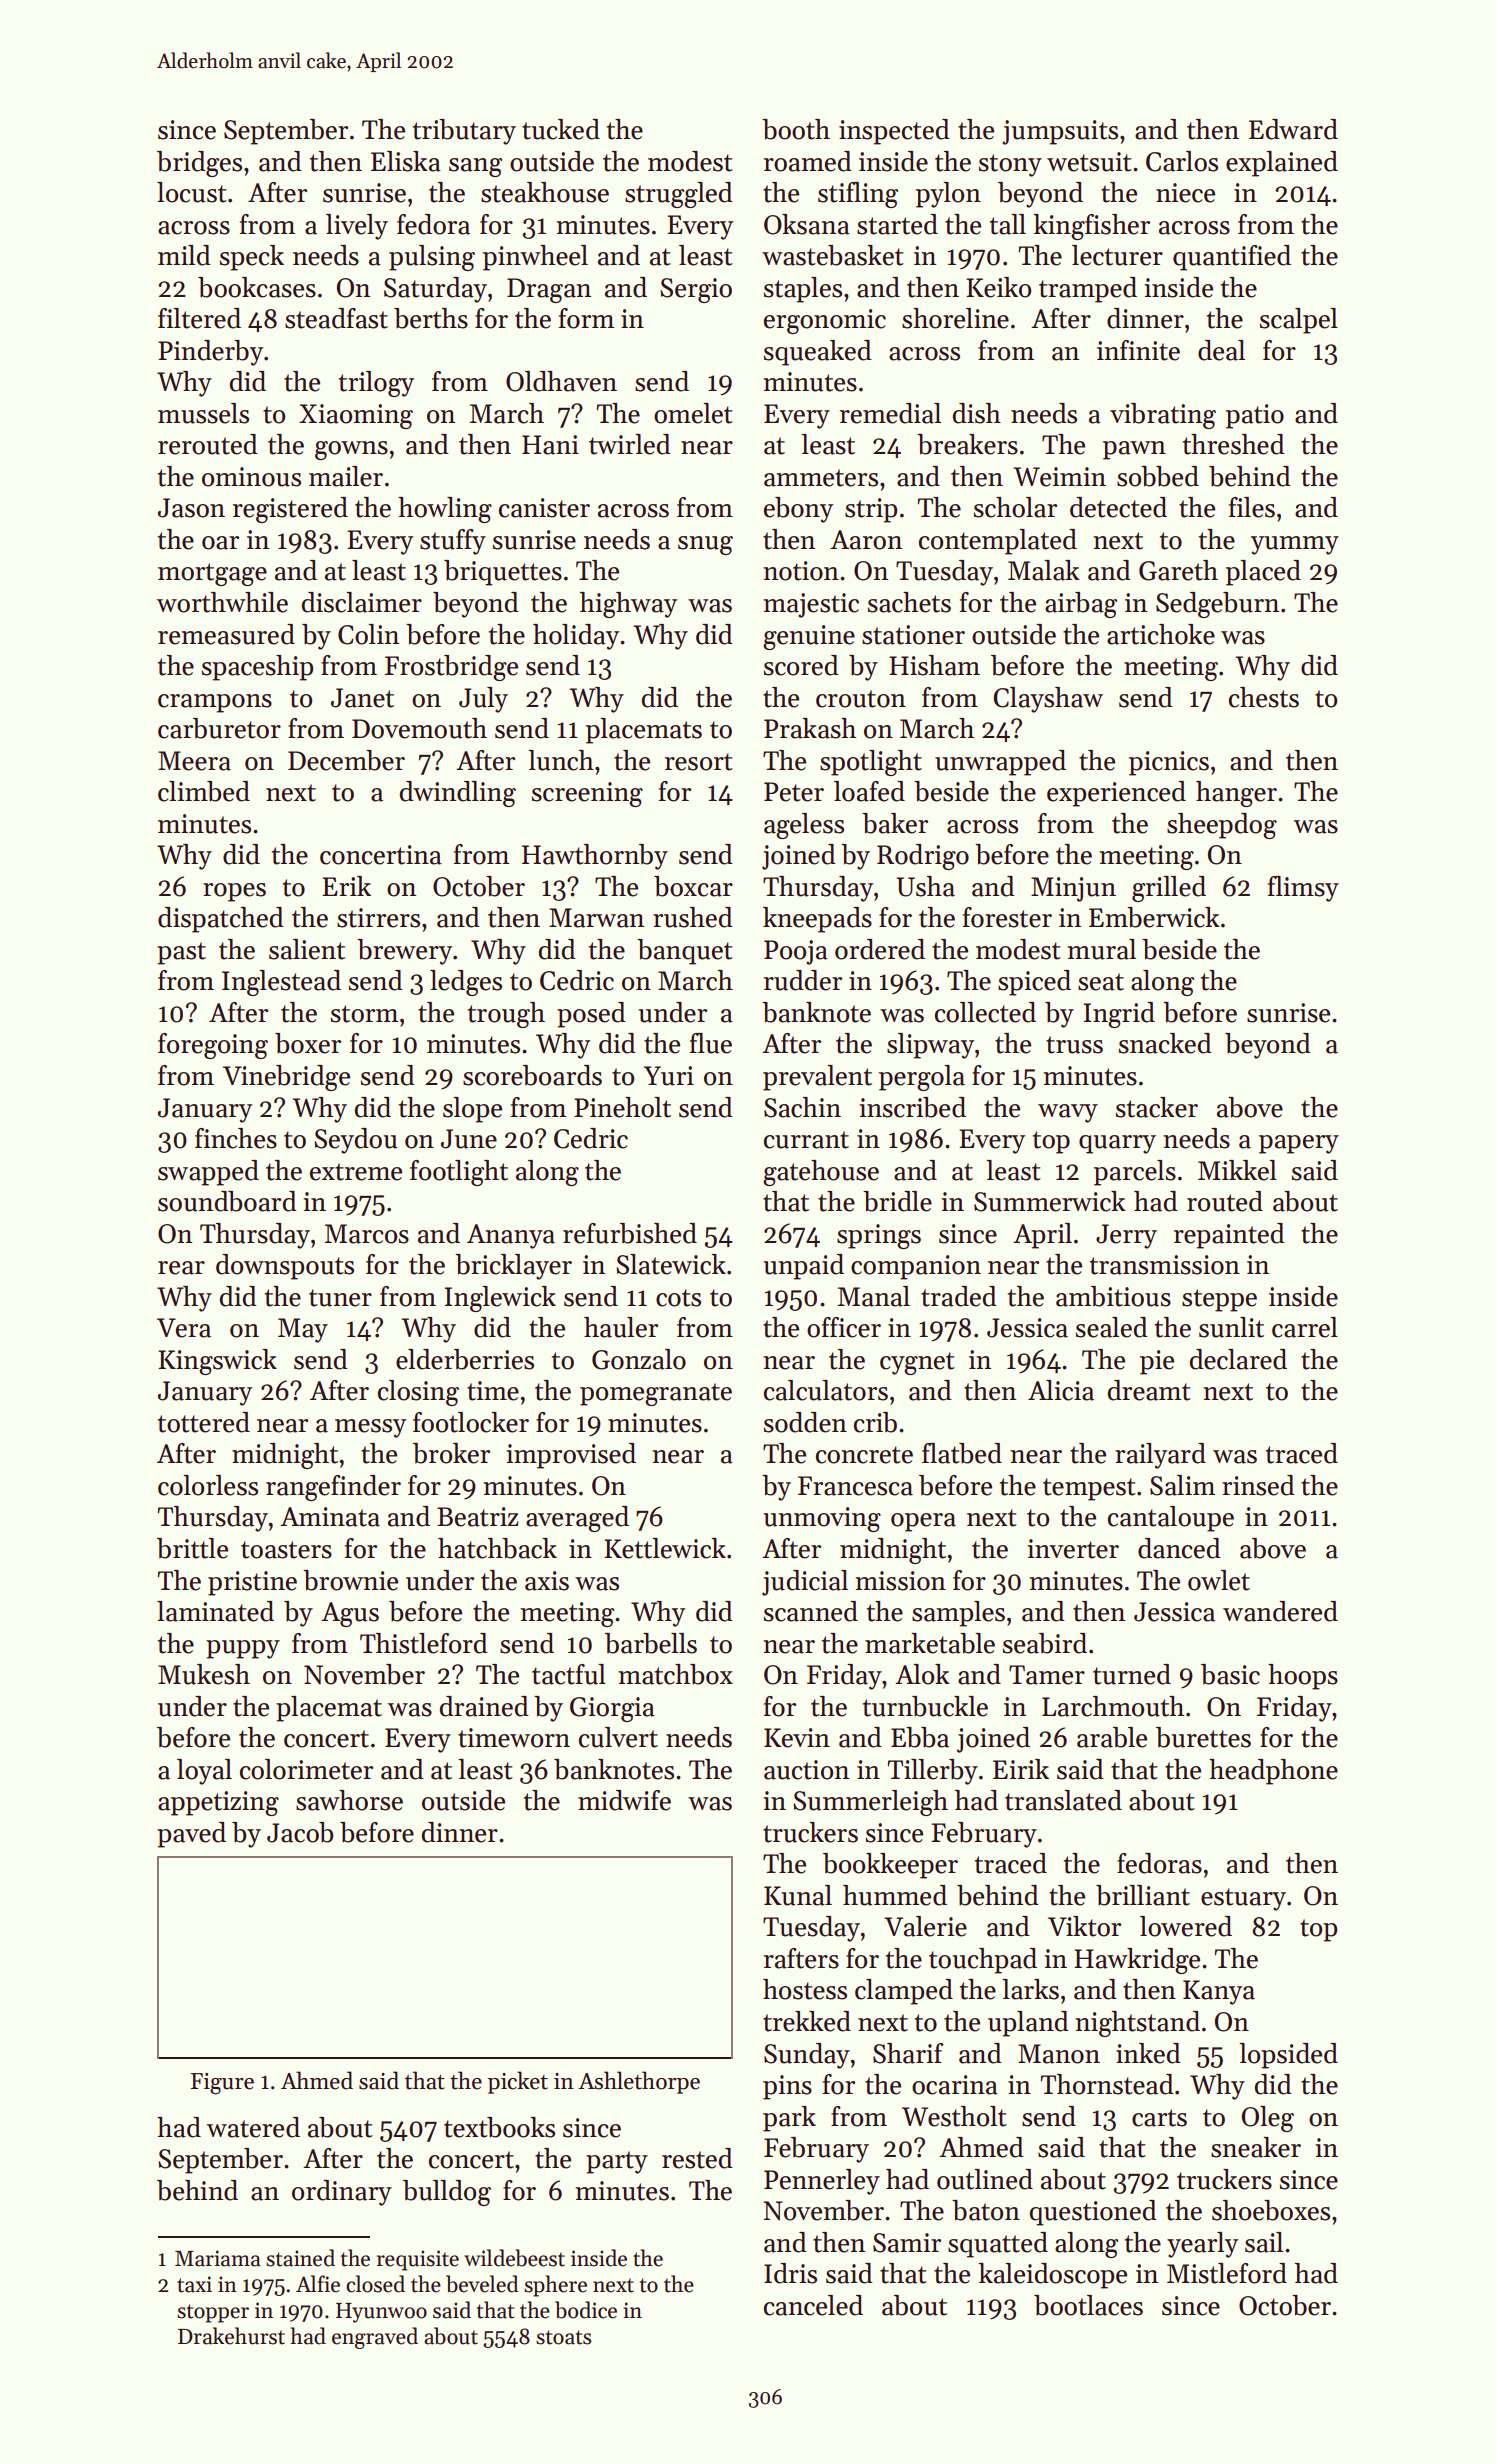 The image size is (1496, 2464). I want to click on carts, so click(1159, 2118).
